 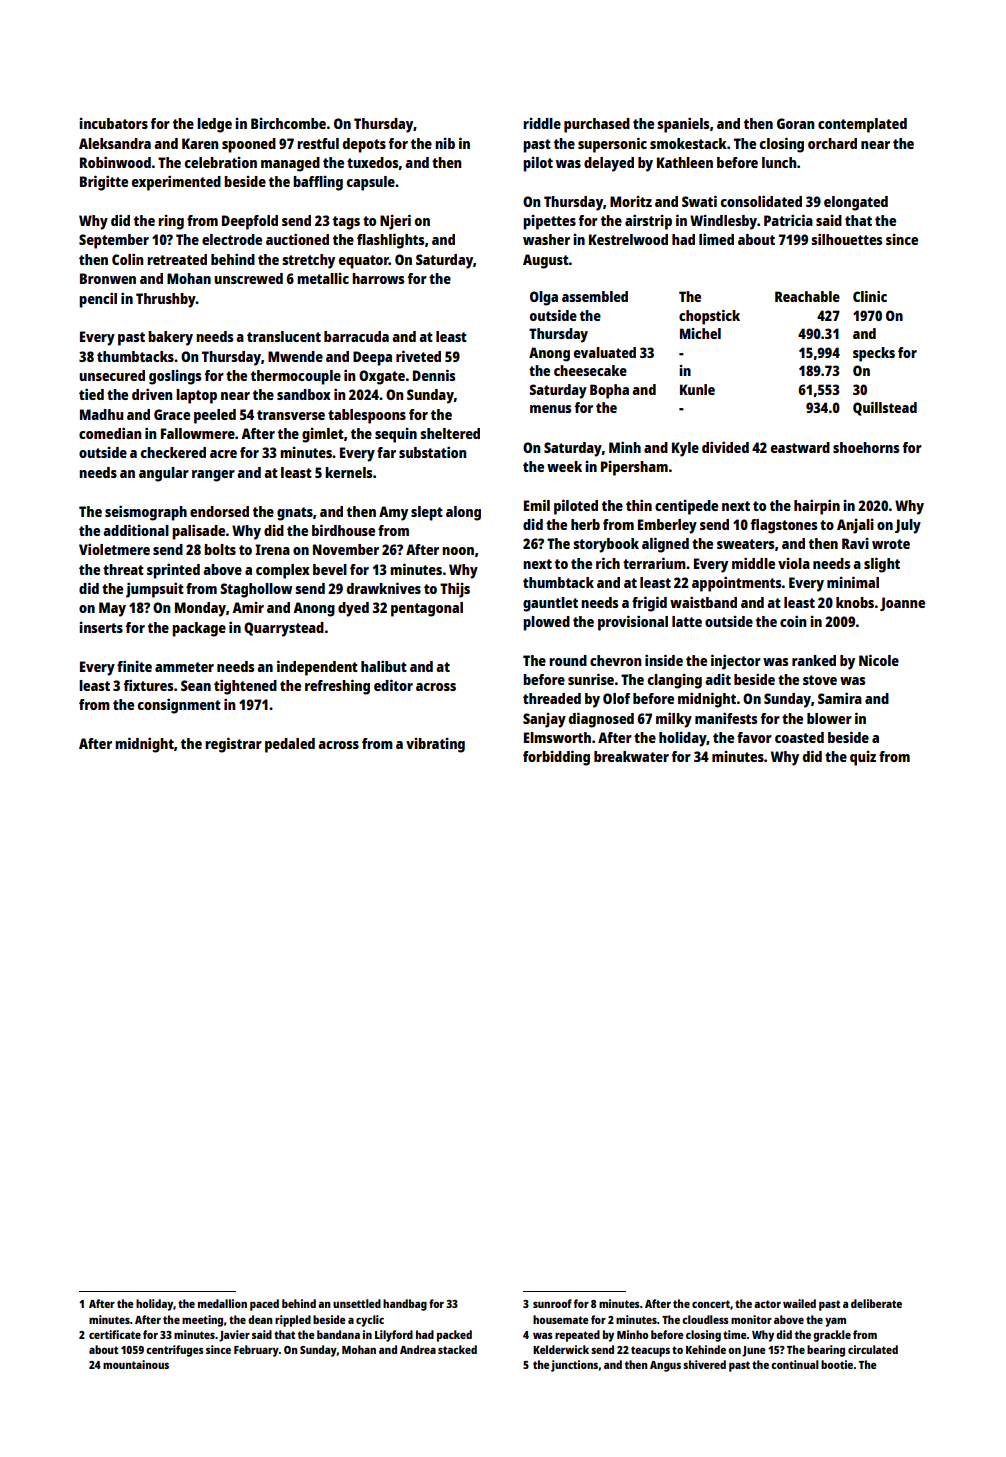 I want to click on drawknives, so click(x=384, y=588).
